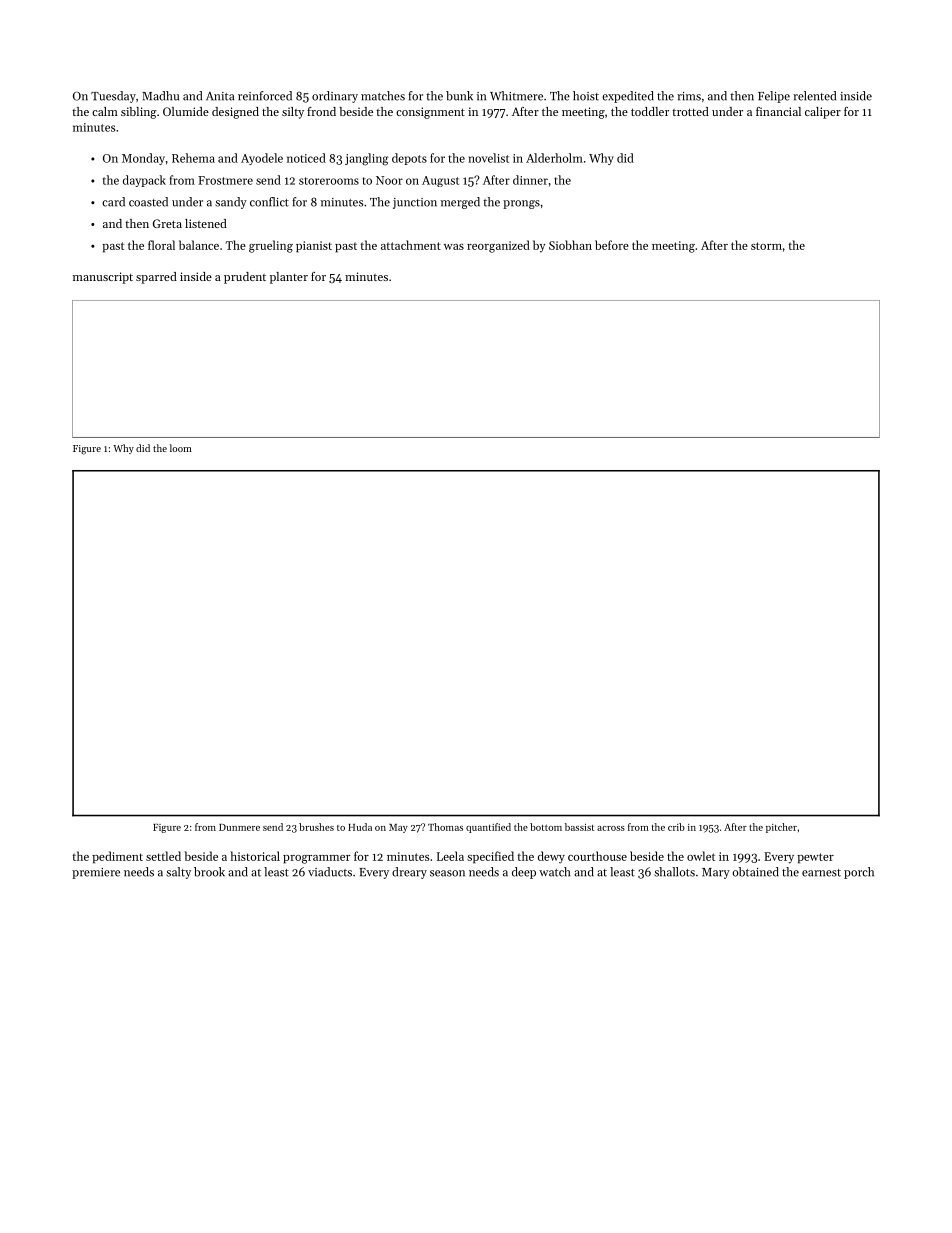 The image size is (952, 1233). What do you see at coordinates (239, 827) in the screenshot?
I see `Dunmere` at bounding box center [239, 827].
